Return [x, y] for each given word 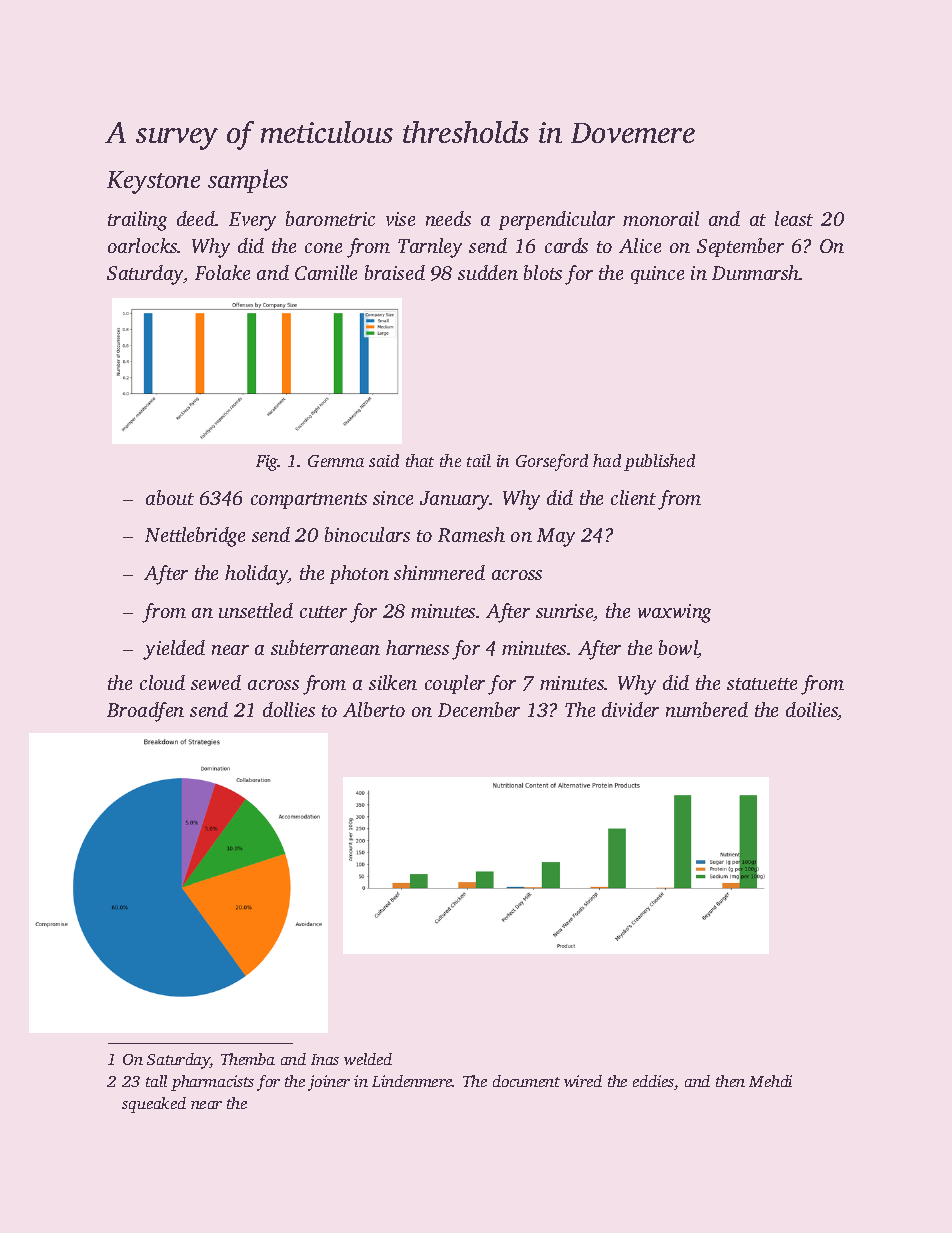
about [170, 497]
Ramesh [471, 534]
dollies [289, 709]
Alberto [374, 709]
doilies [812, 711]
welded [368, 1059]
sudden [488, 272]
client [633, 497]
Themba [248, 1059]
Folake [222, 272]
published [659, 462]
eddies [653, 1081]
